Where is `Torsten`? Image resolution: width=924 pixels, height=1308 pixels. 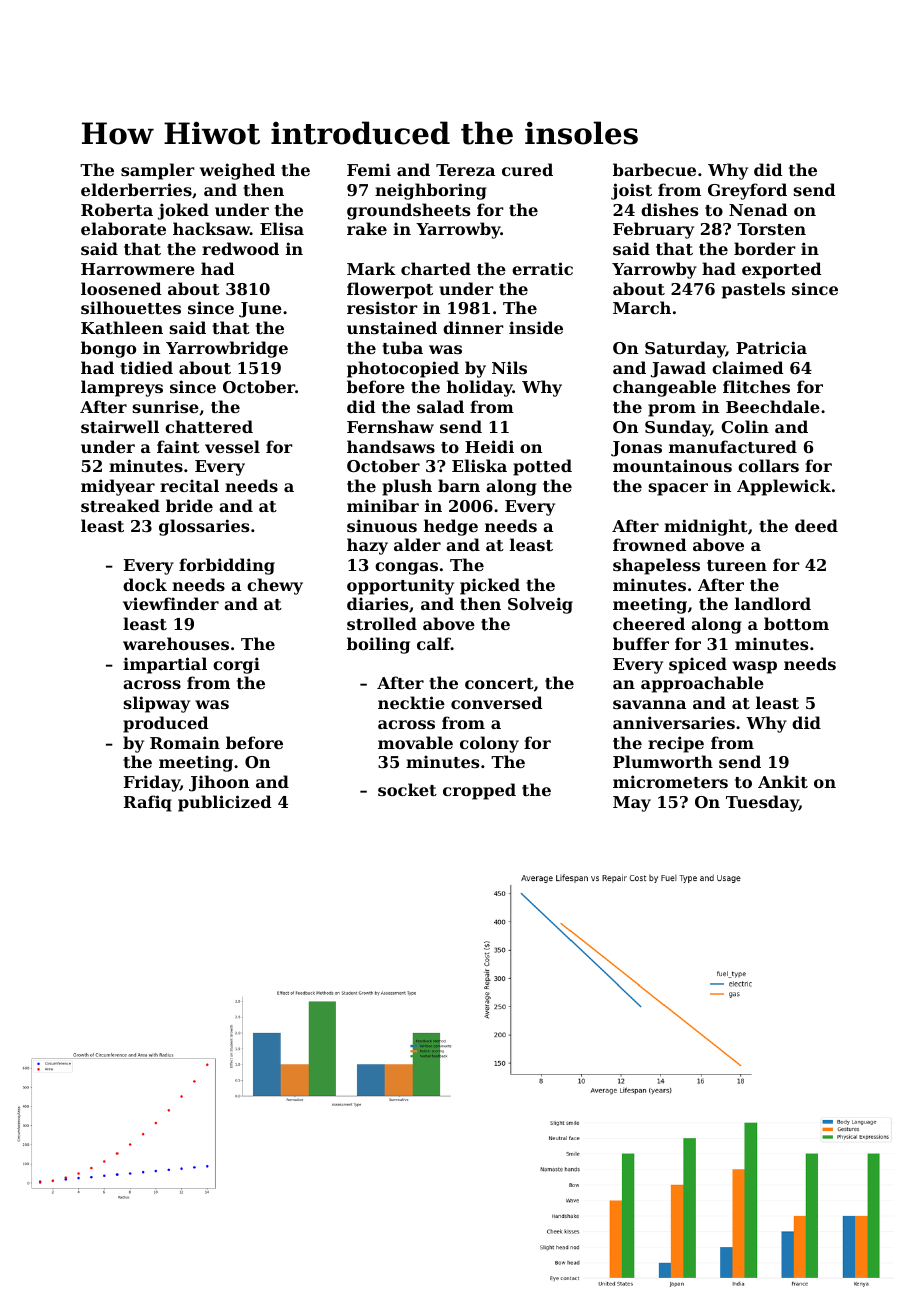
Torsten is located at coordinates (771, 229).
